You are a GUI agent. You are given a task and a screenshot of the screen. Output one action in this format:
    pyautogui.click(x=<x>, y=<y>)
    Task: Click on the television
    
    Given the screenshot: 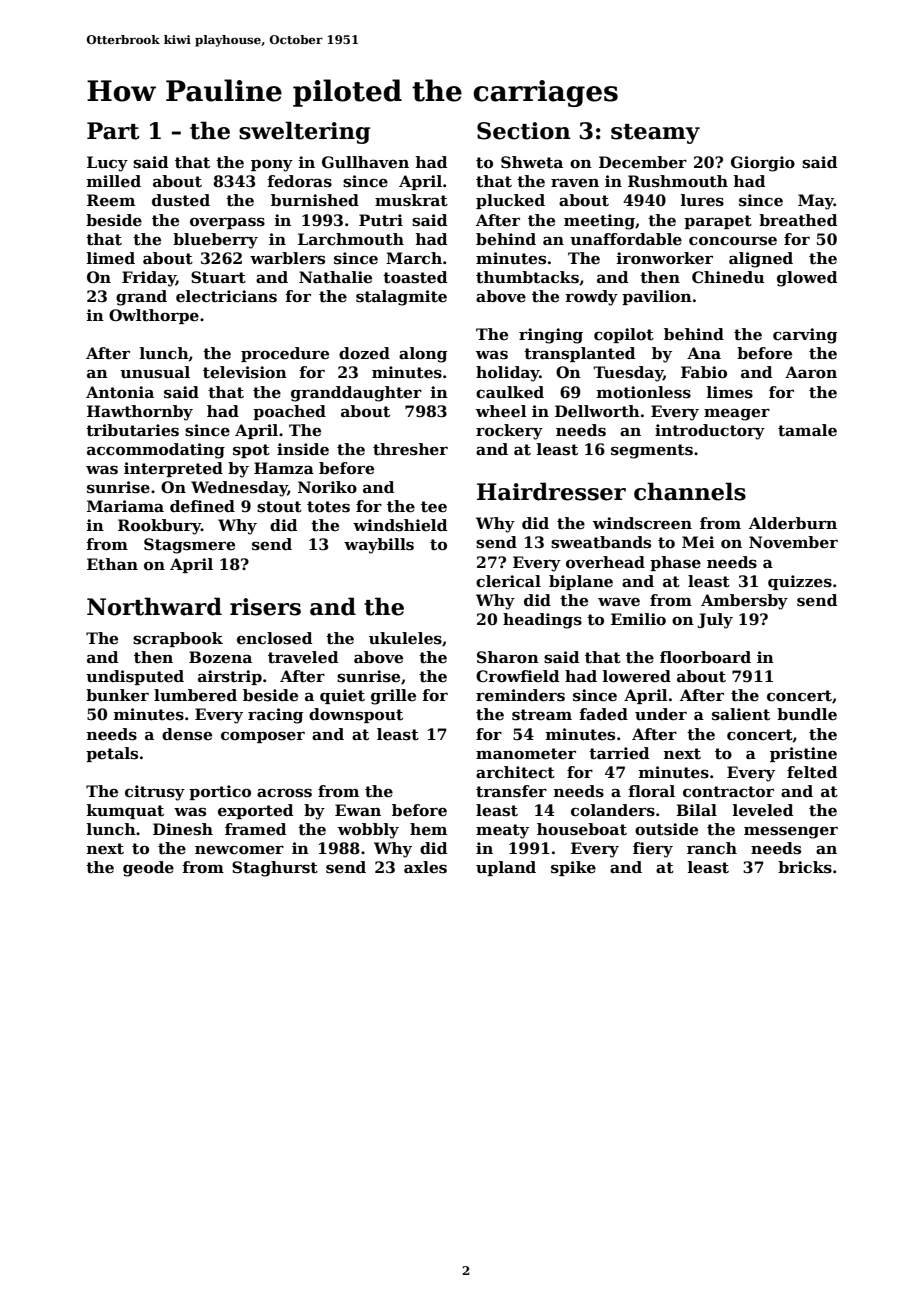 What is the action you would take?
    pyautogui.click(x=245, y=372)
